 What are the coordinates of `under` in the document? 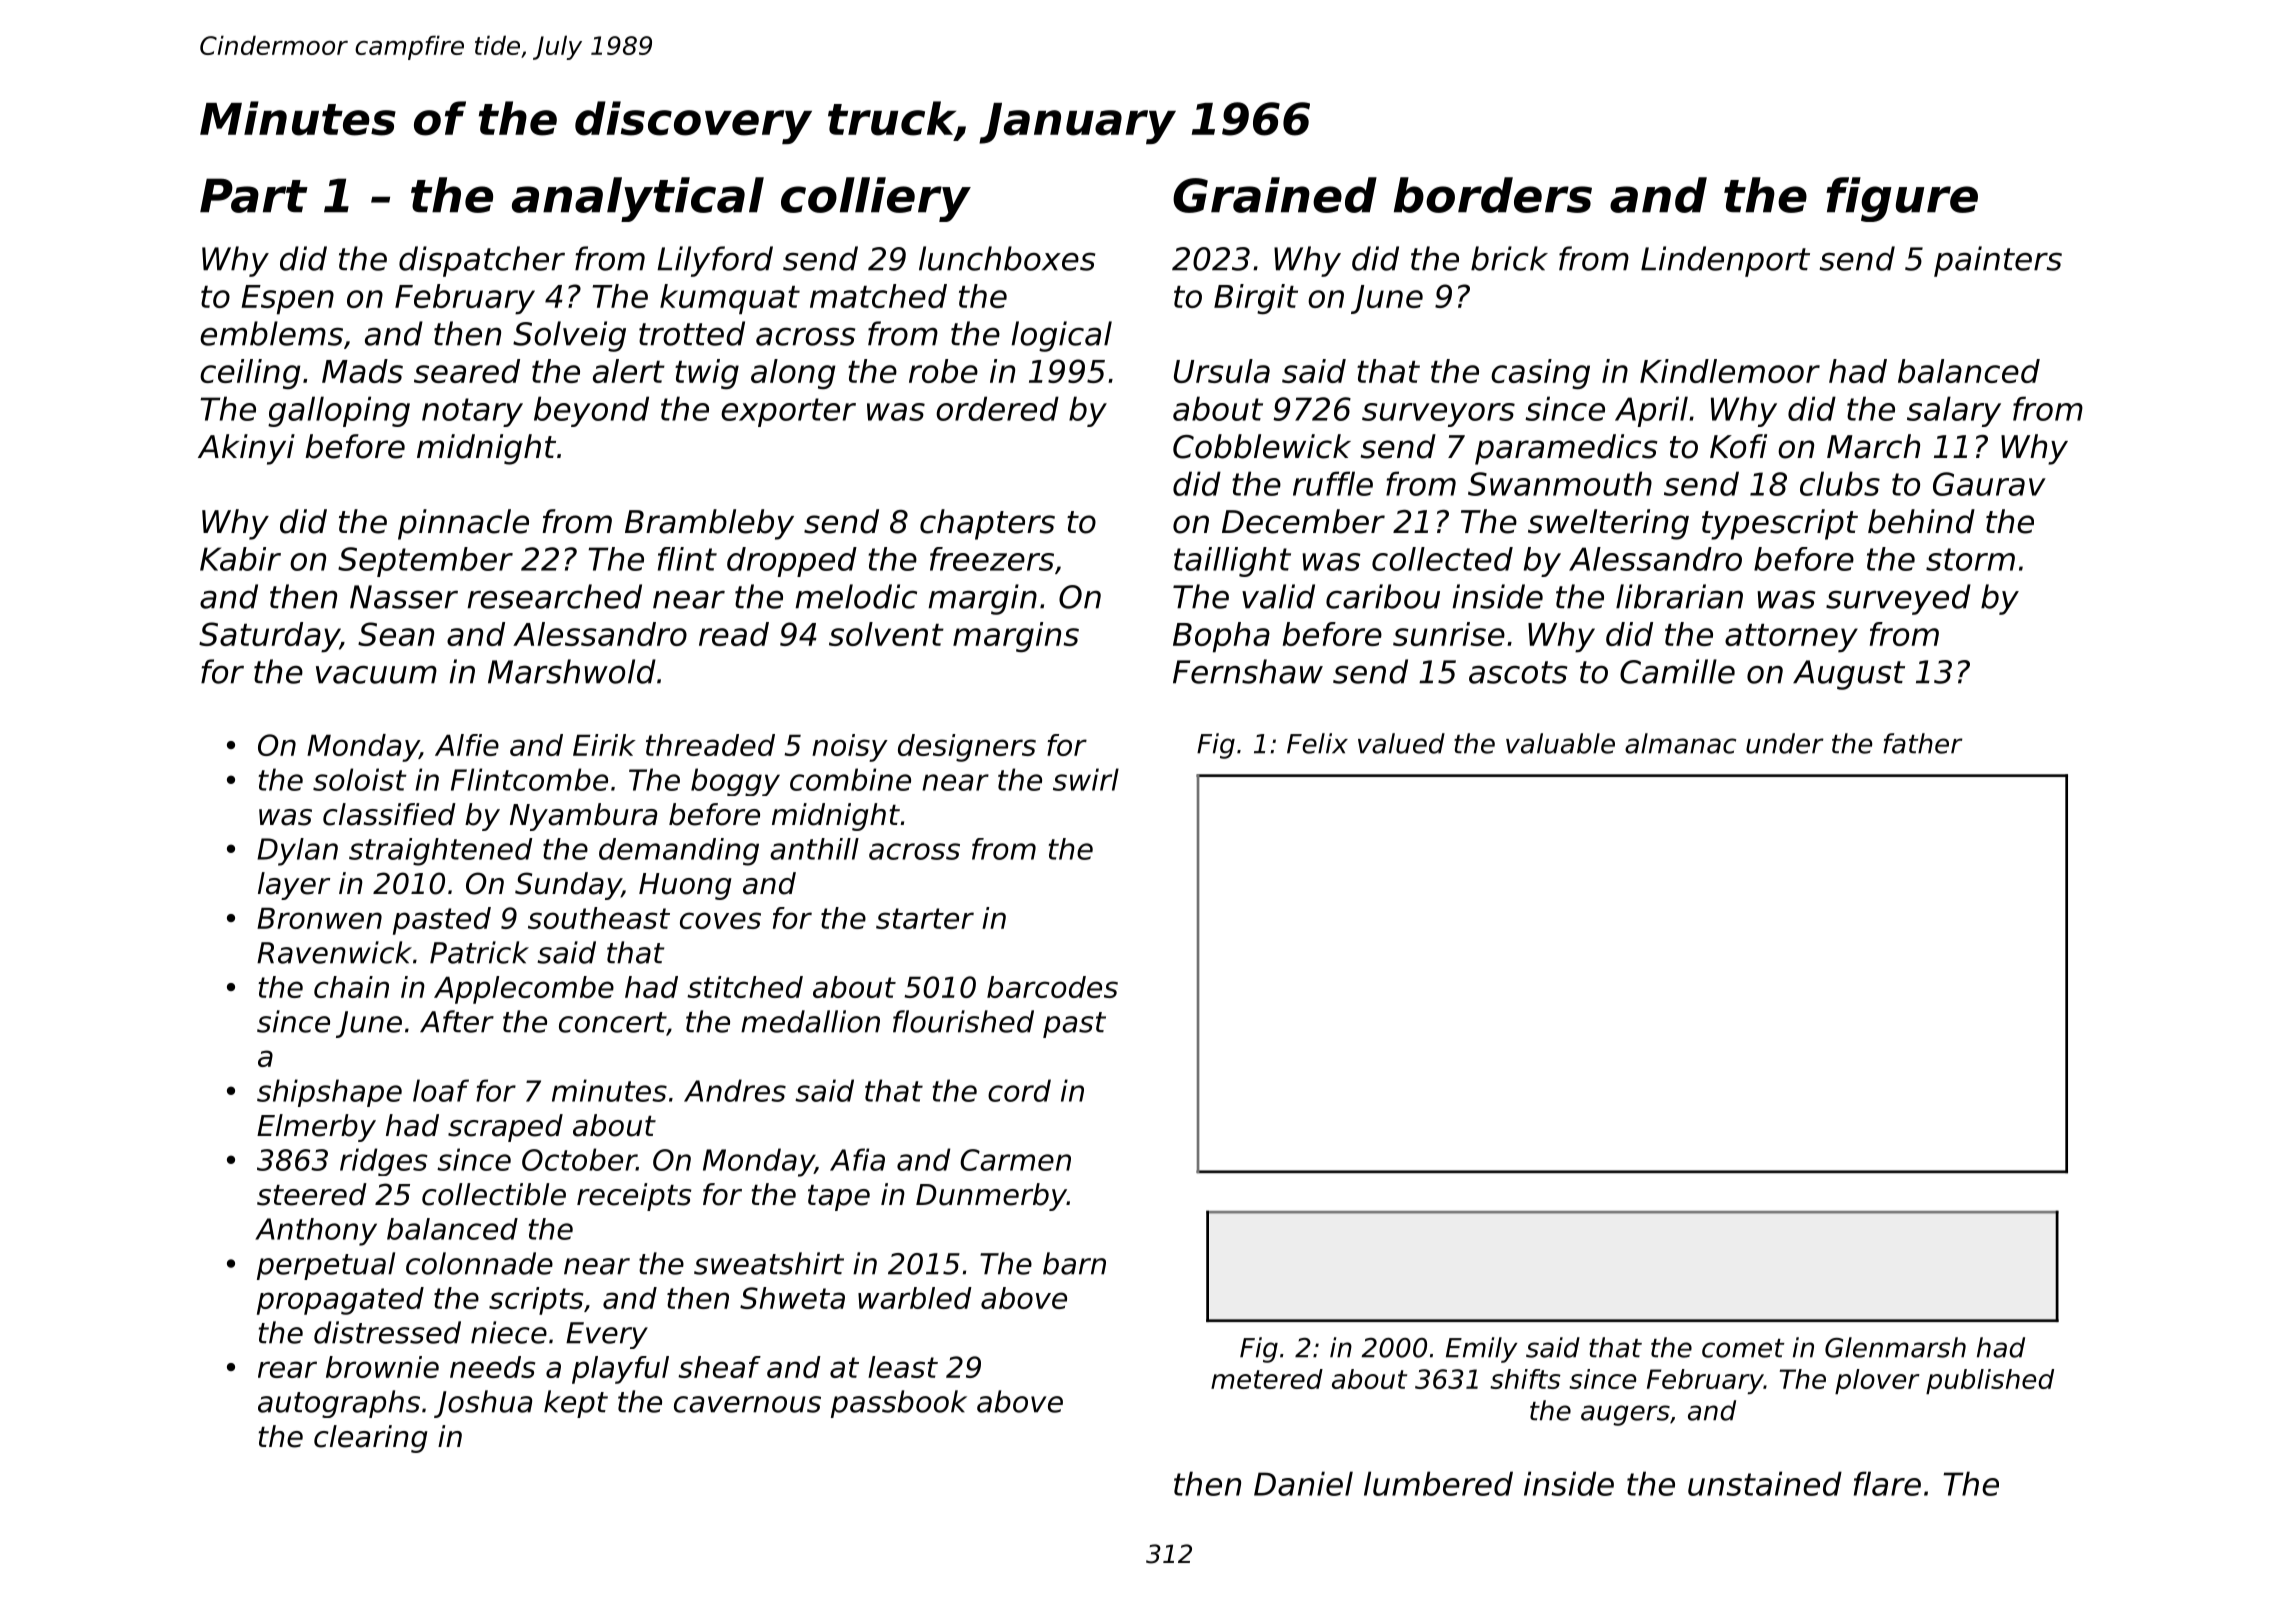 It's located at (1785, 743).
